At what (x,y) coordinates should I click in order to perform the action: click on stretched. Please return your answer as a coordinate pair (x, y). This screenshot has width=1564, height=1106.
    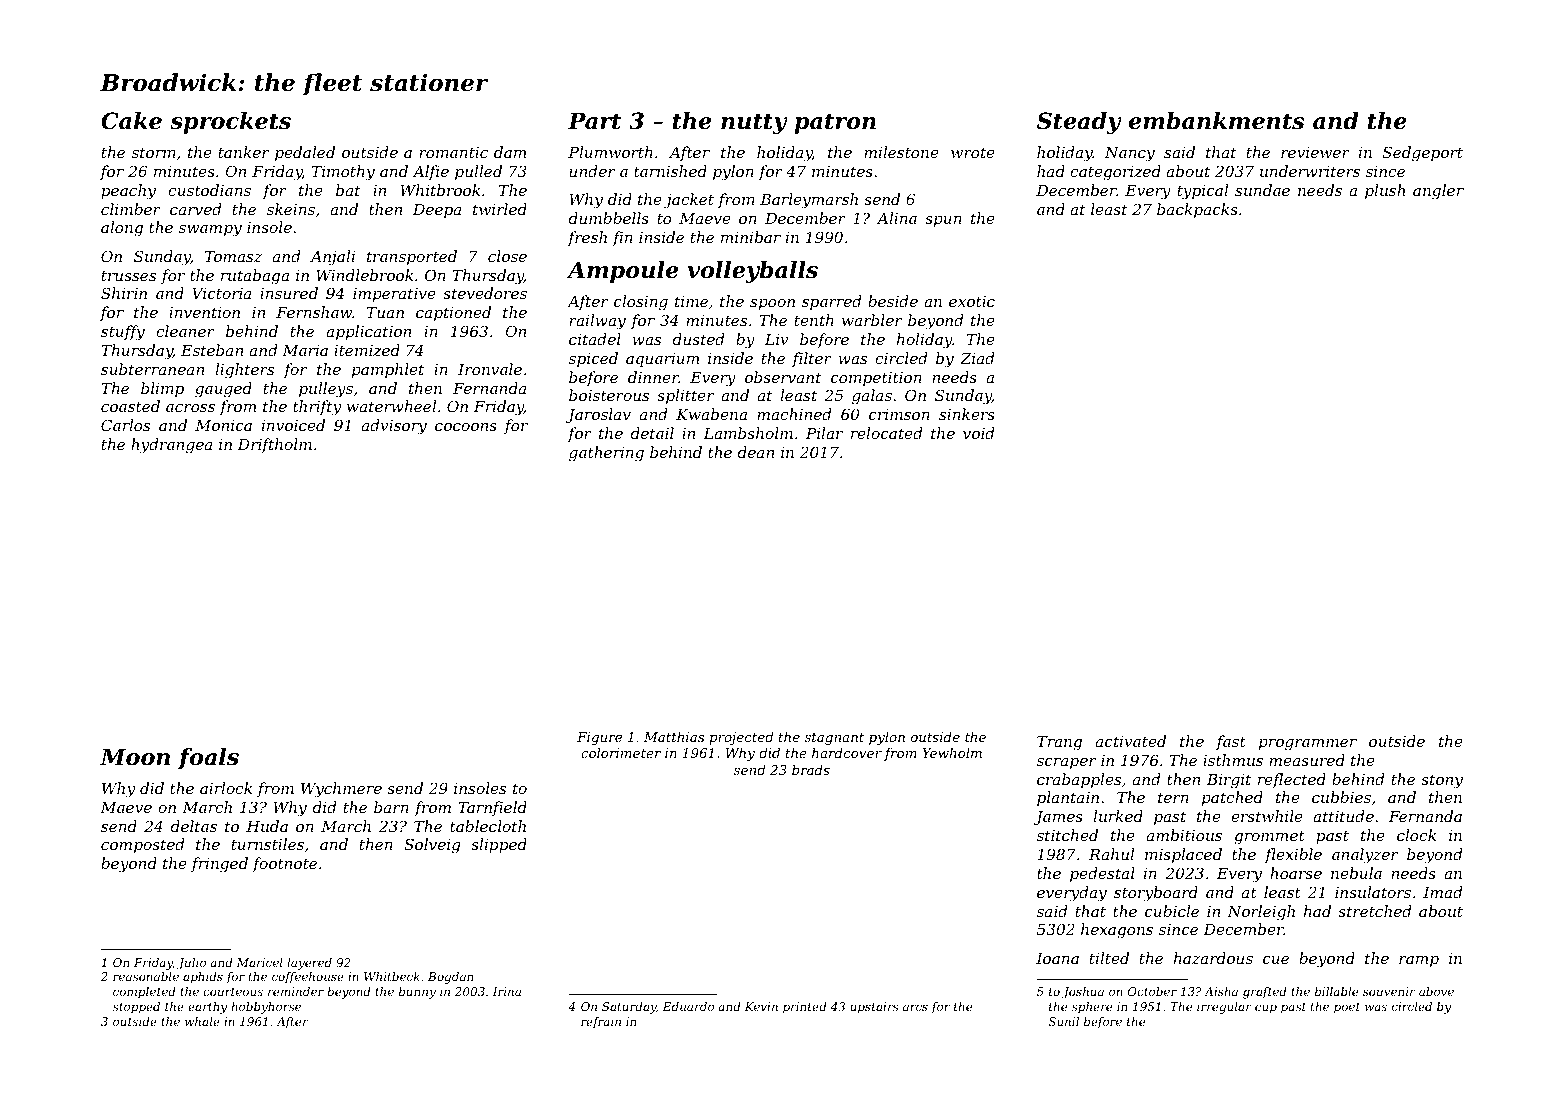
    Looking at the image, I should click on (1375, 911).
